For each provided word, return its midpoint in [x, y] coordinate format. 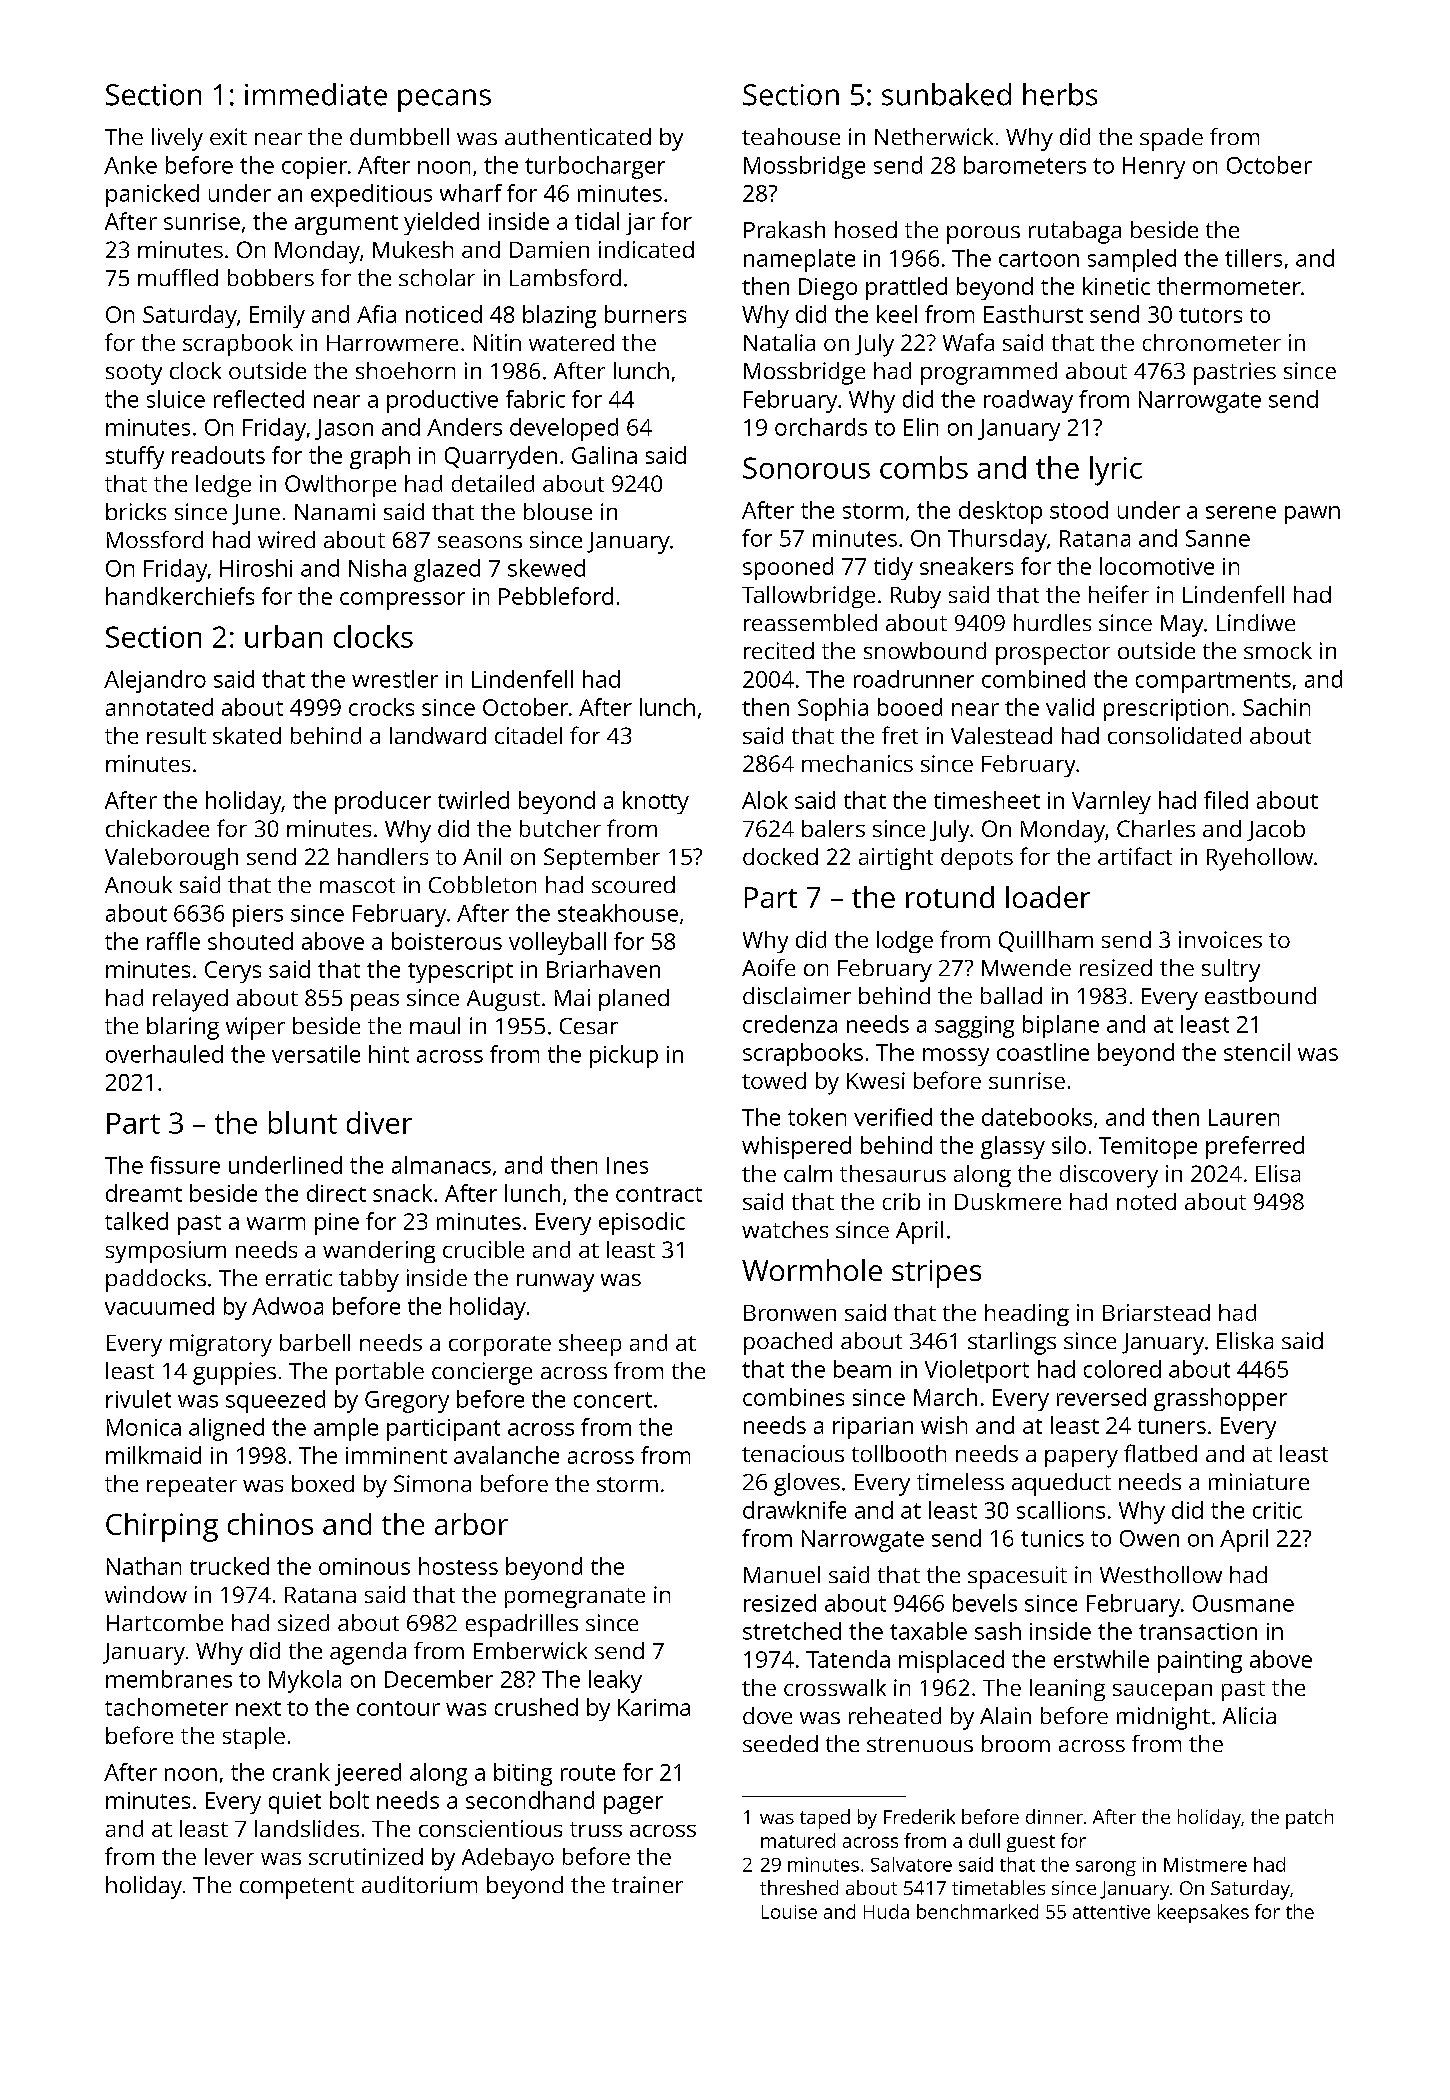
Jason [344, 429]
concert [613, 1400]
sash [998, 1631]
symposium [166, 1252]
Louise [789, 1912]
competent [297, 1888]
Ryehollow [1260, 859]
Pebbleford [556, 596]
